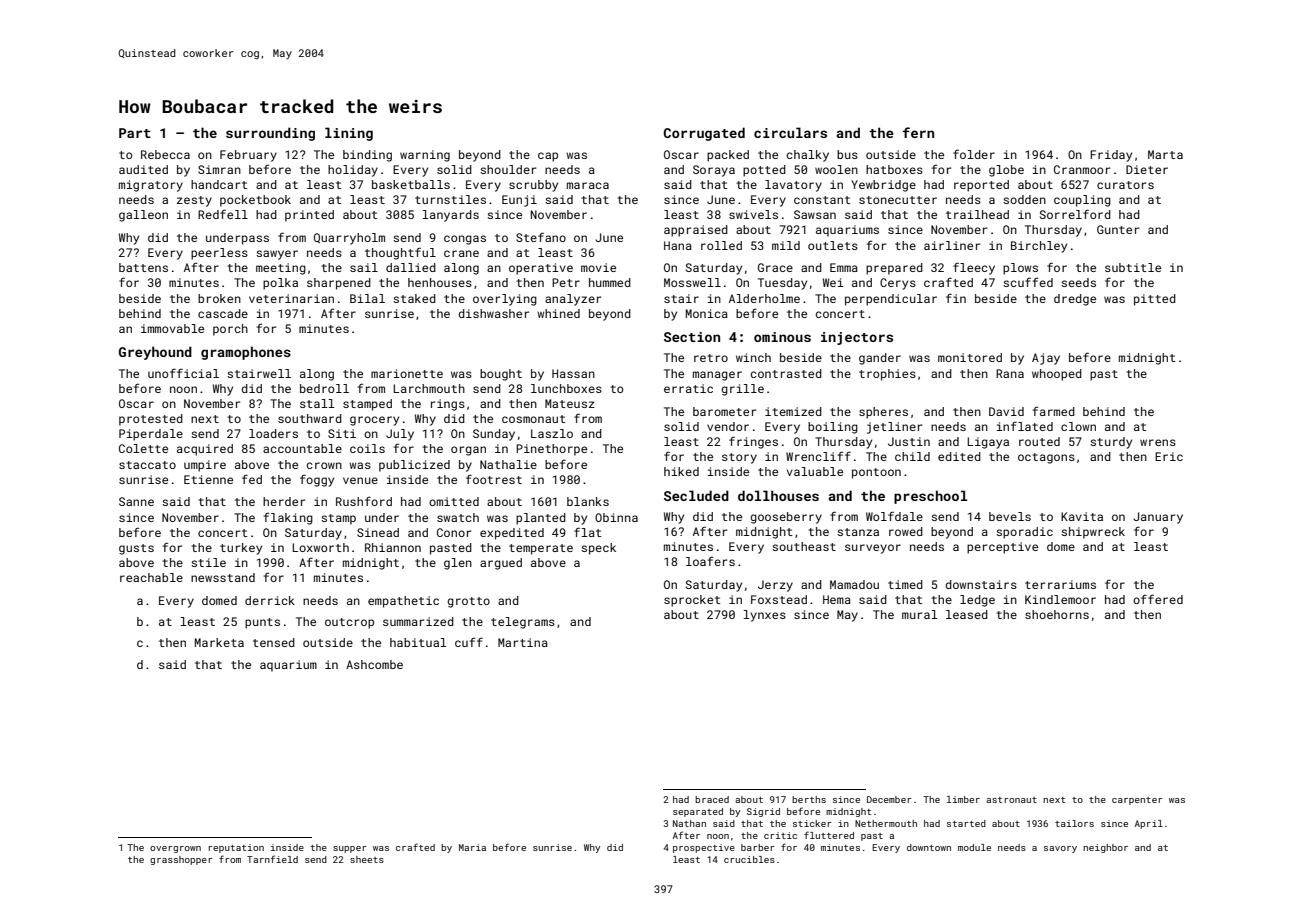 This screenshot has height=924, width=1308. I want to click on galleon, so click(143, 216).
